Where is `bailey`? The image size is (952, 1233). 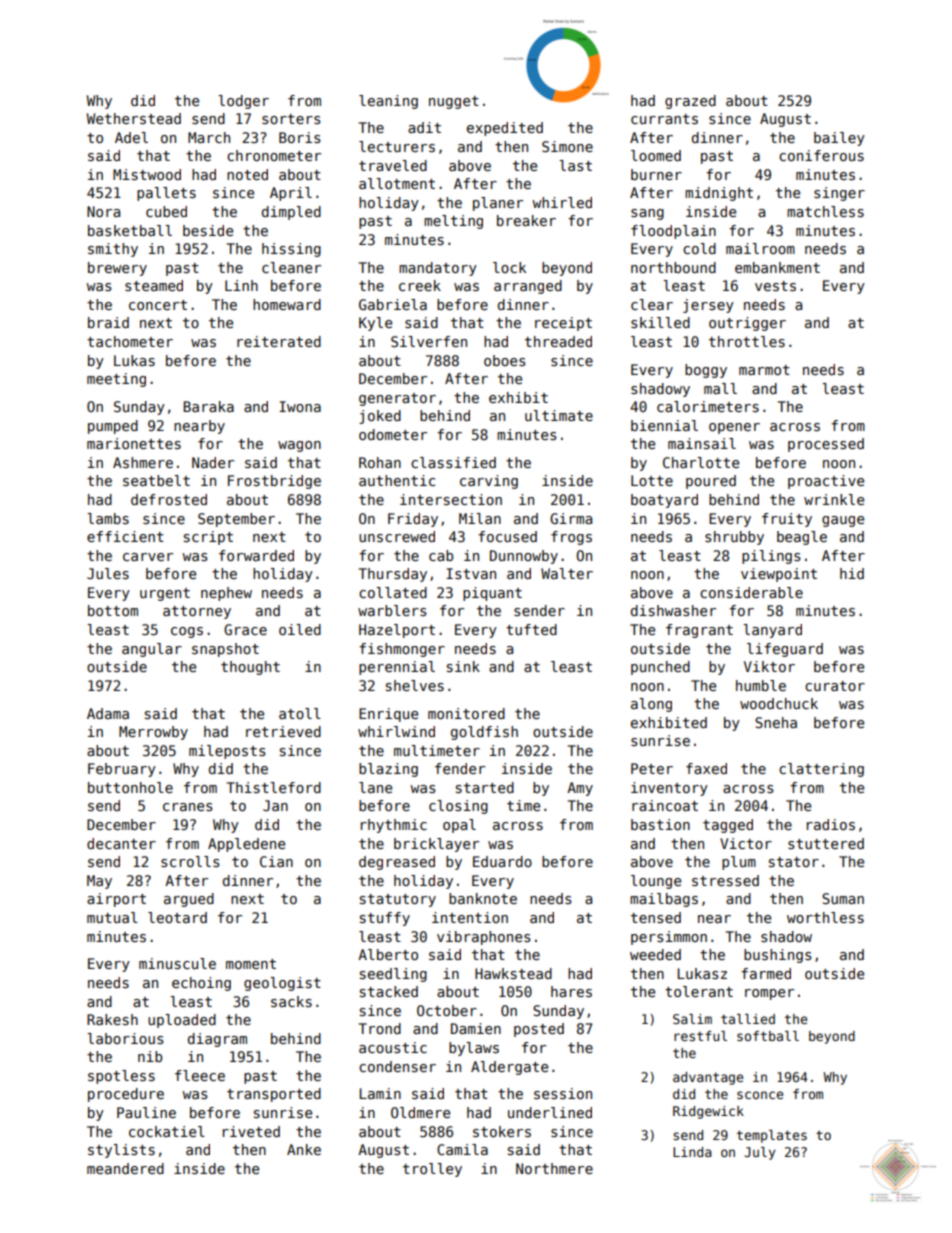
bailey is located at coordinates (839, 139).
